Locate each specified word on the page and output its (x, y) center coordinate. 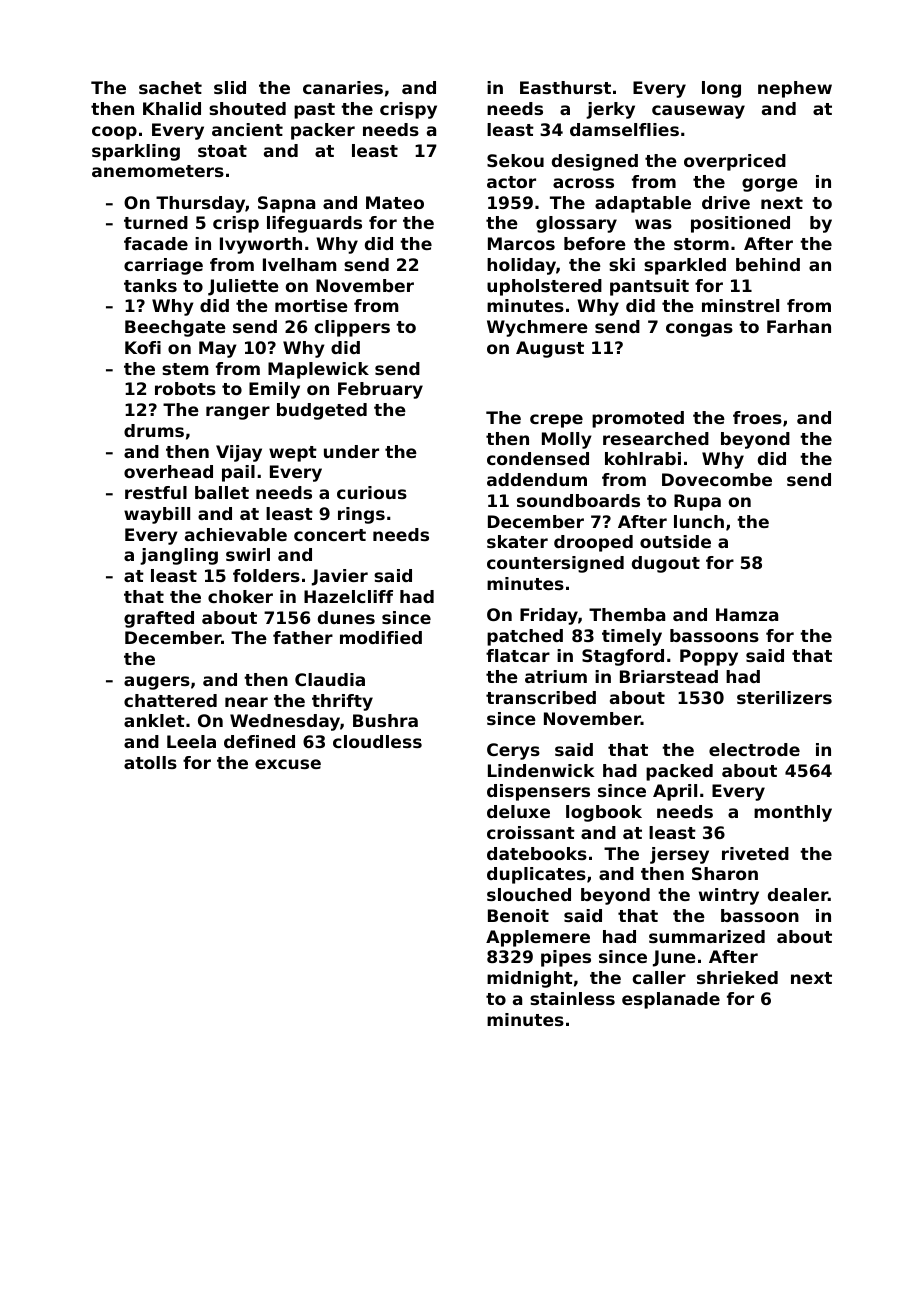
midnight (530, 979)
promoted (638, 419)
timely (632, 637)
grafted (159, 619)
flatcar (518, 655)
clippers (352, 328)
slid (230, 87)
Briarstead (669, 676)
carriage (163, 266)
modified (381, 637)
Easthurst (565, 87)
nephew (795, 89)
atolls (150, 762)
